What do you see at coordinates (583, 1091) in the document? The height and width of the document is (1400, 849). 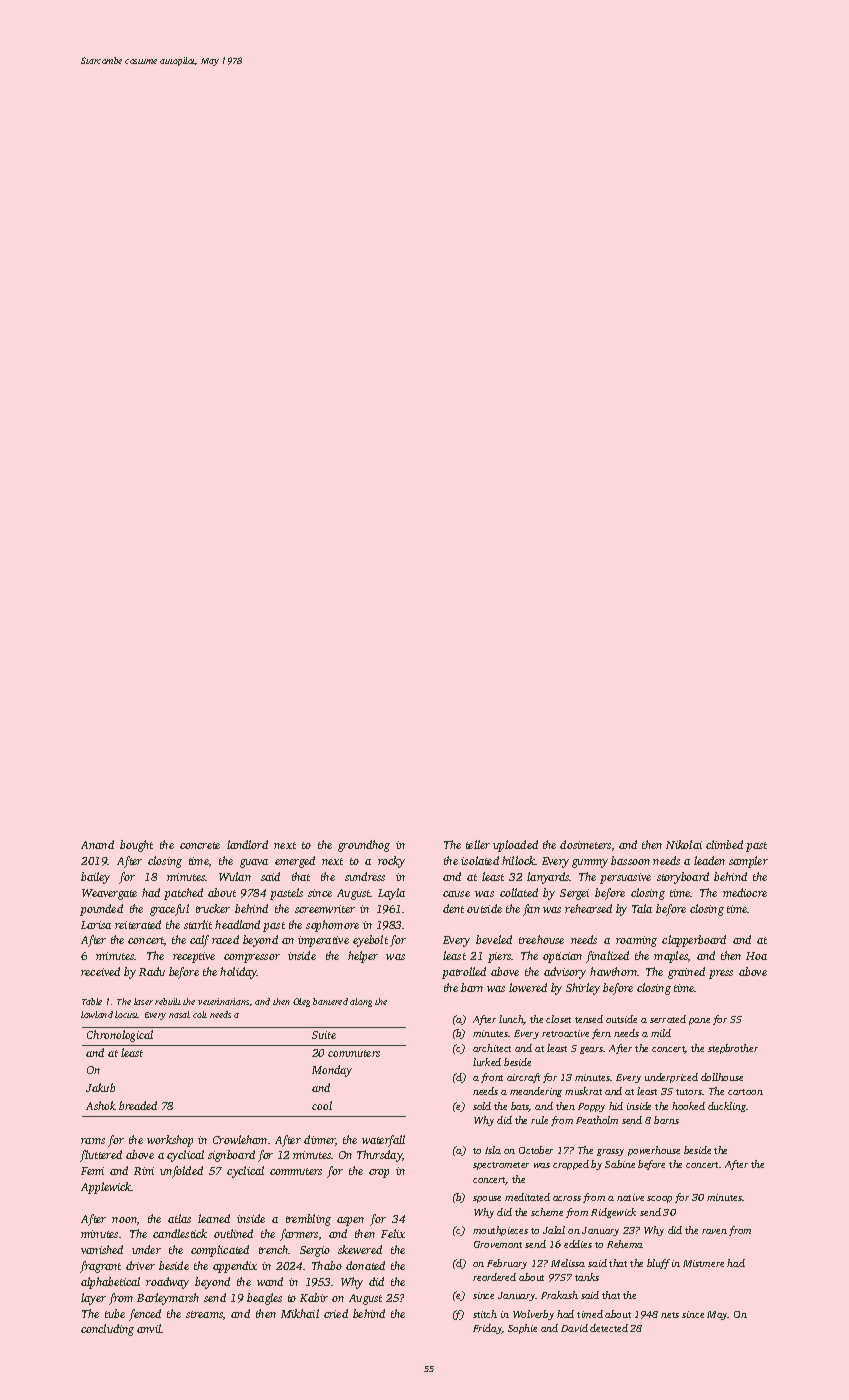 I see `muskrat` at bounding box center [583, 1091].
